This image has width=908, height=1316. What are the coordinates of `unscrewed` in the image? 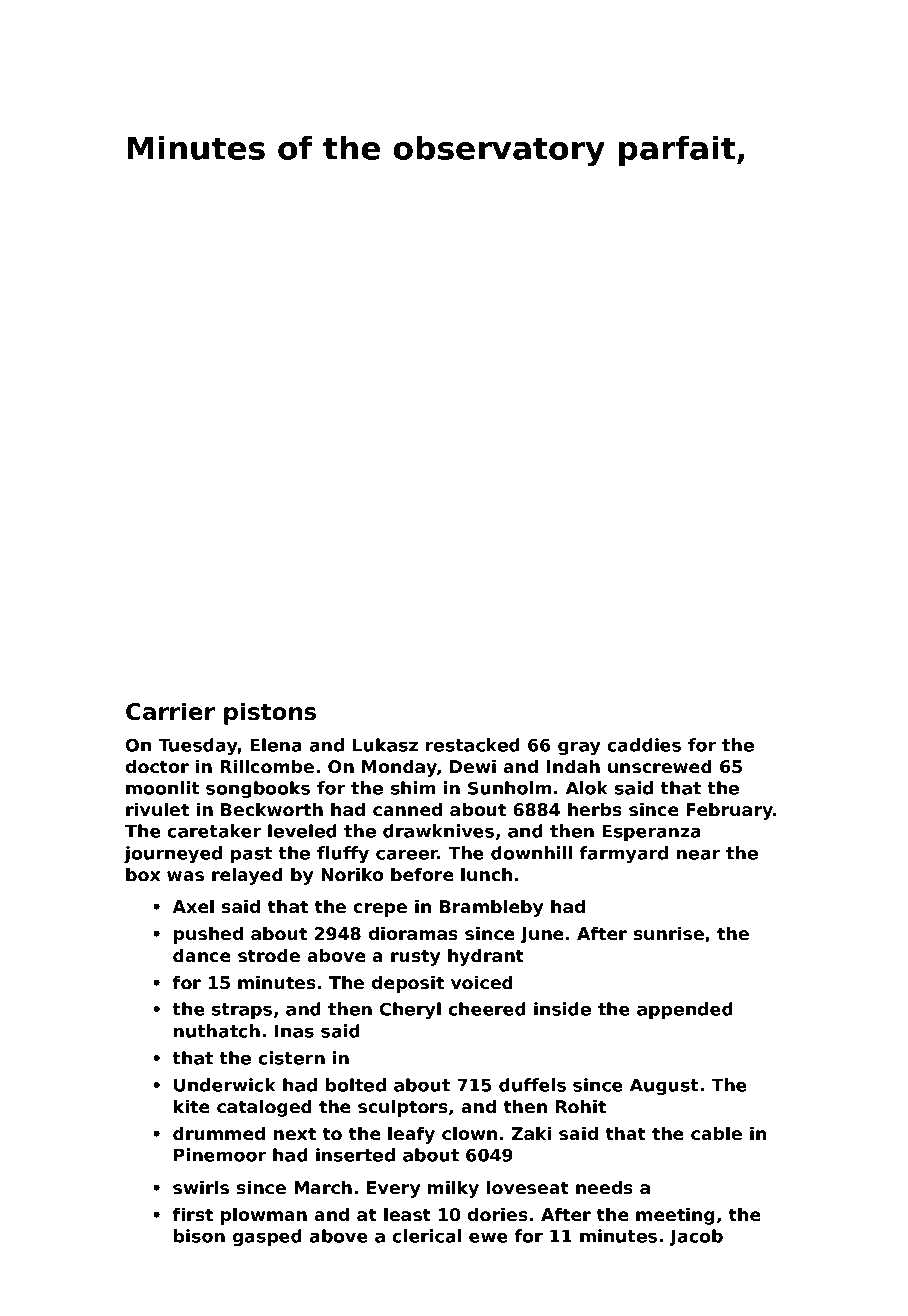 It's located at (660, 766).
